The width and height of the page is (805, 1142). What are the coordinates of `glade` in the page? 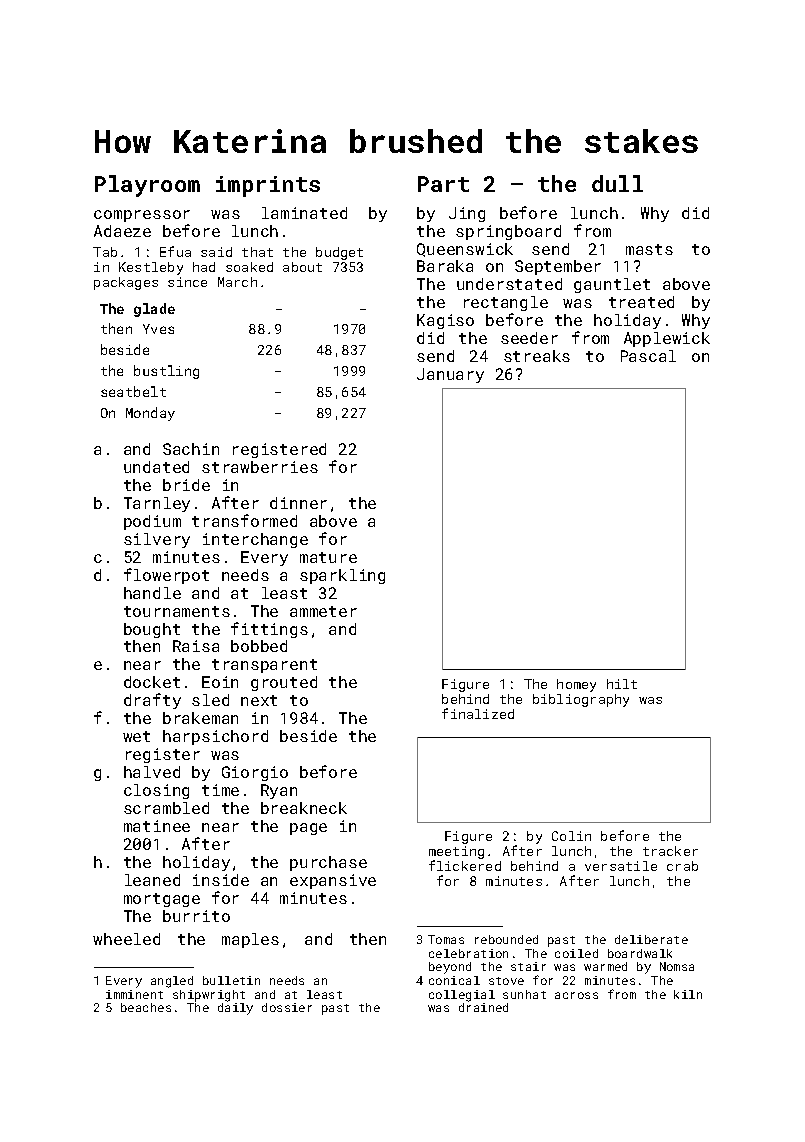 It's located at (154, 310).
